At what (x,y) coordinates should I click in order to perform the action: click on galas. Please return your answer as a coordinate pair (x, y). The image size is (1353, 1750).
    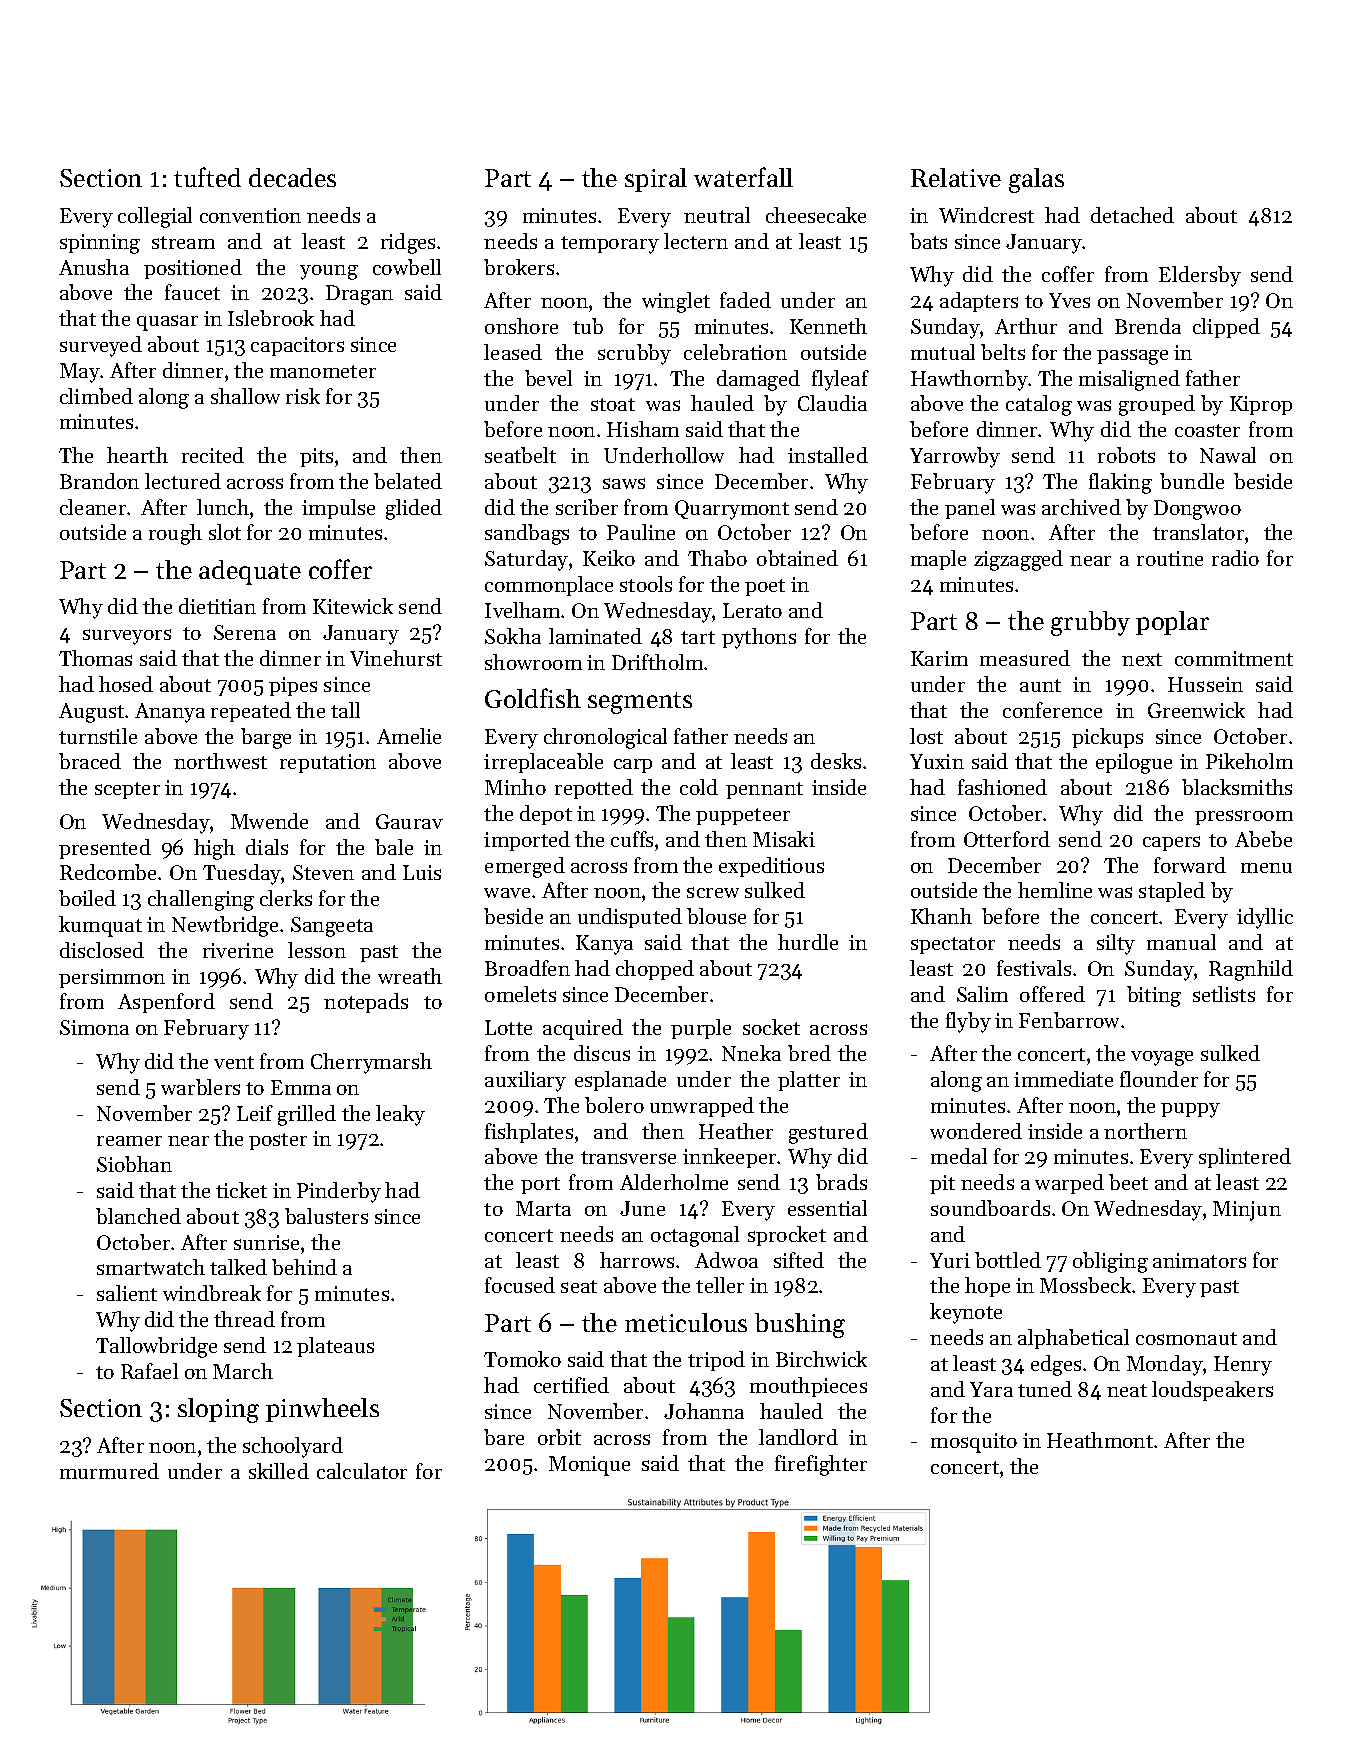
    Looking at the image, I should click on (1036, 180).
